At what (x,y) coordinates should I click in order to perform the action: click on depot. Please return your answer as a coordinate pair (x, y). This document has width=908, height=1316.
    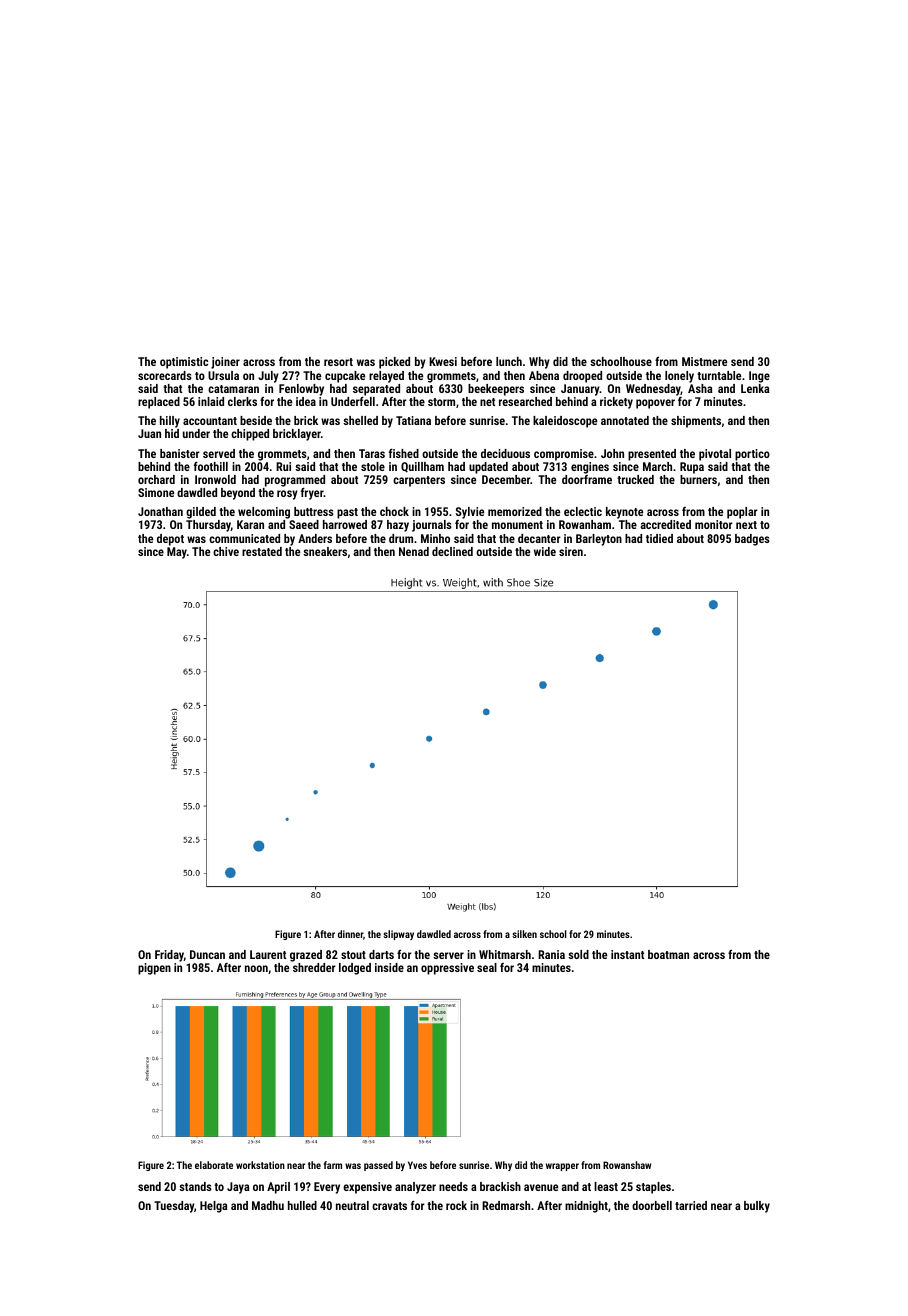
    Looking at the image, I should click on (170, 540).
